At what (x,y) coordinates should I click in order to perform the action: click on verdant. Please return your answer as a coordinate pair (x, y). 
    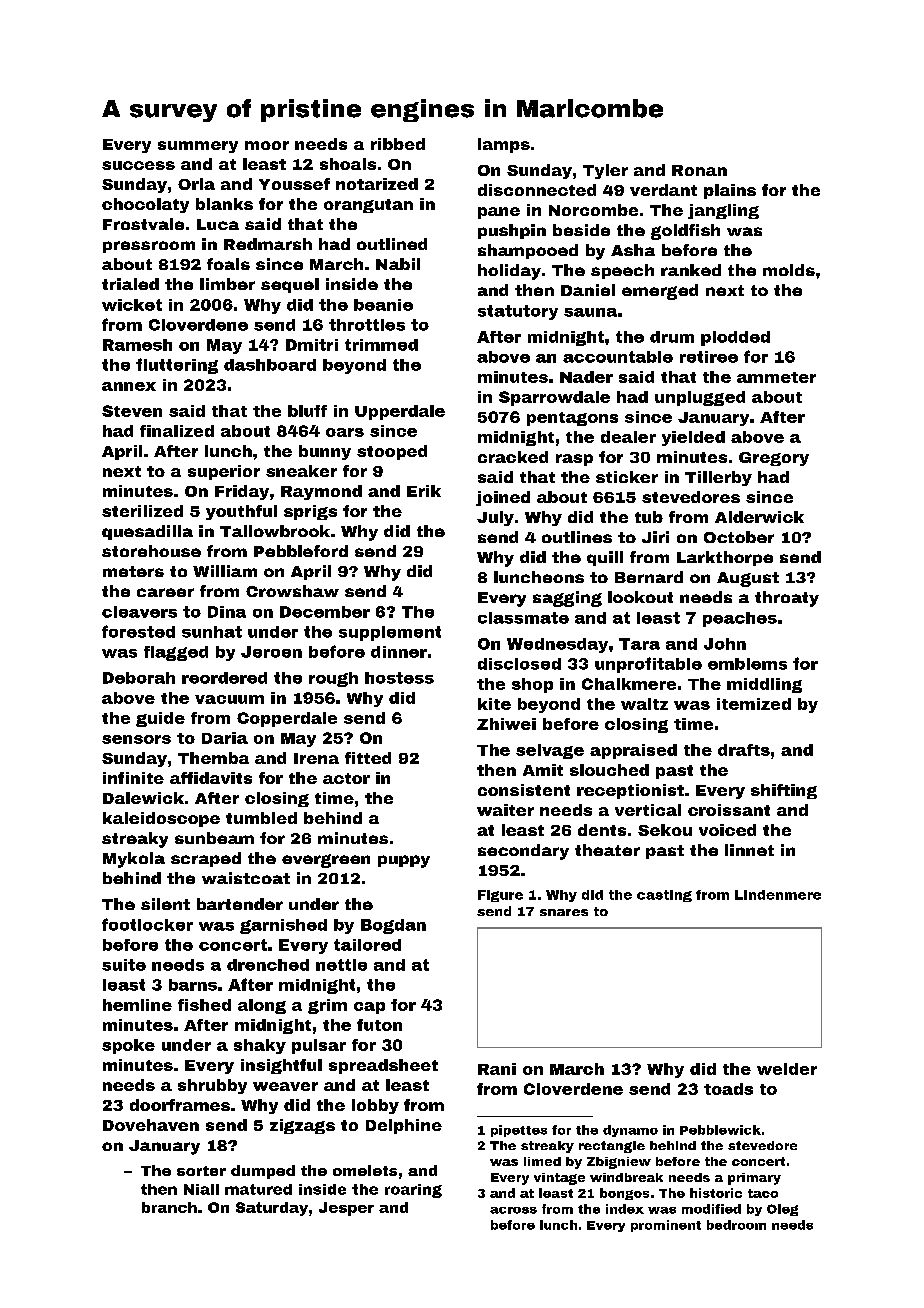
    Looking at the image, I should click on (663, 190).
